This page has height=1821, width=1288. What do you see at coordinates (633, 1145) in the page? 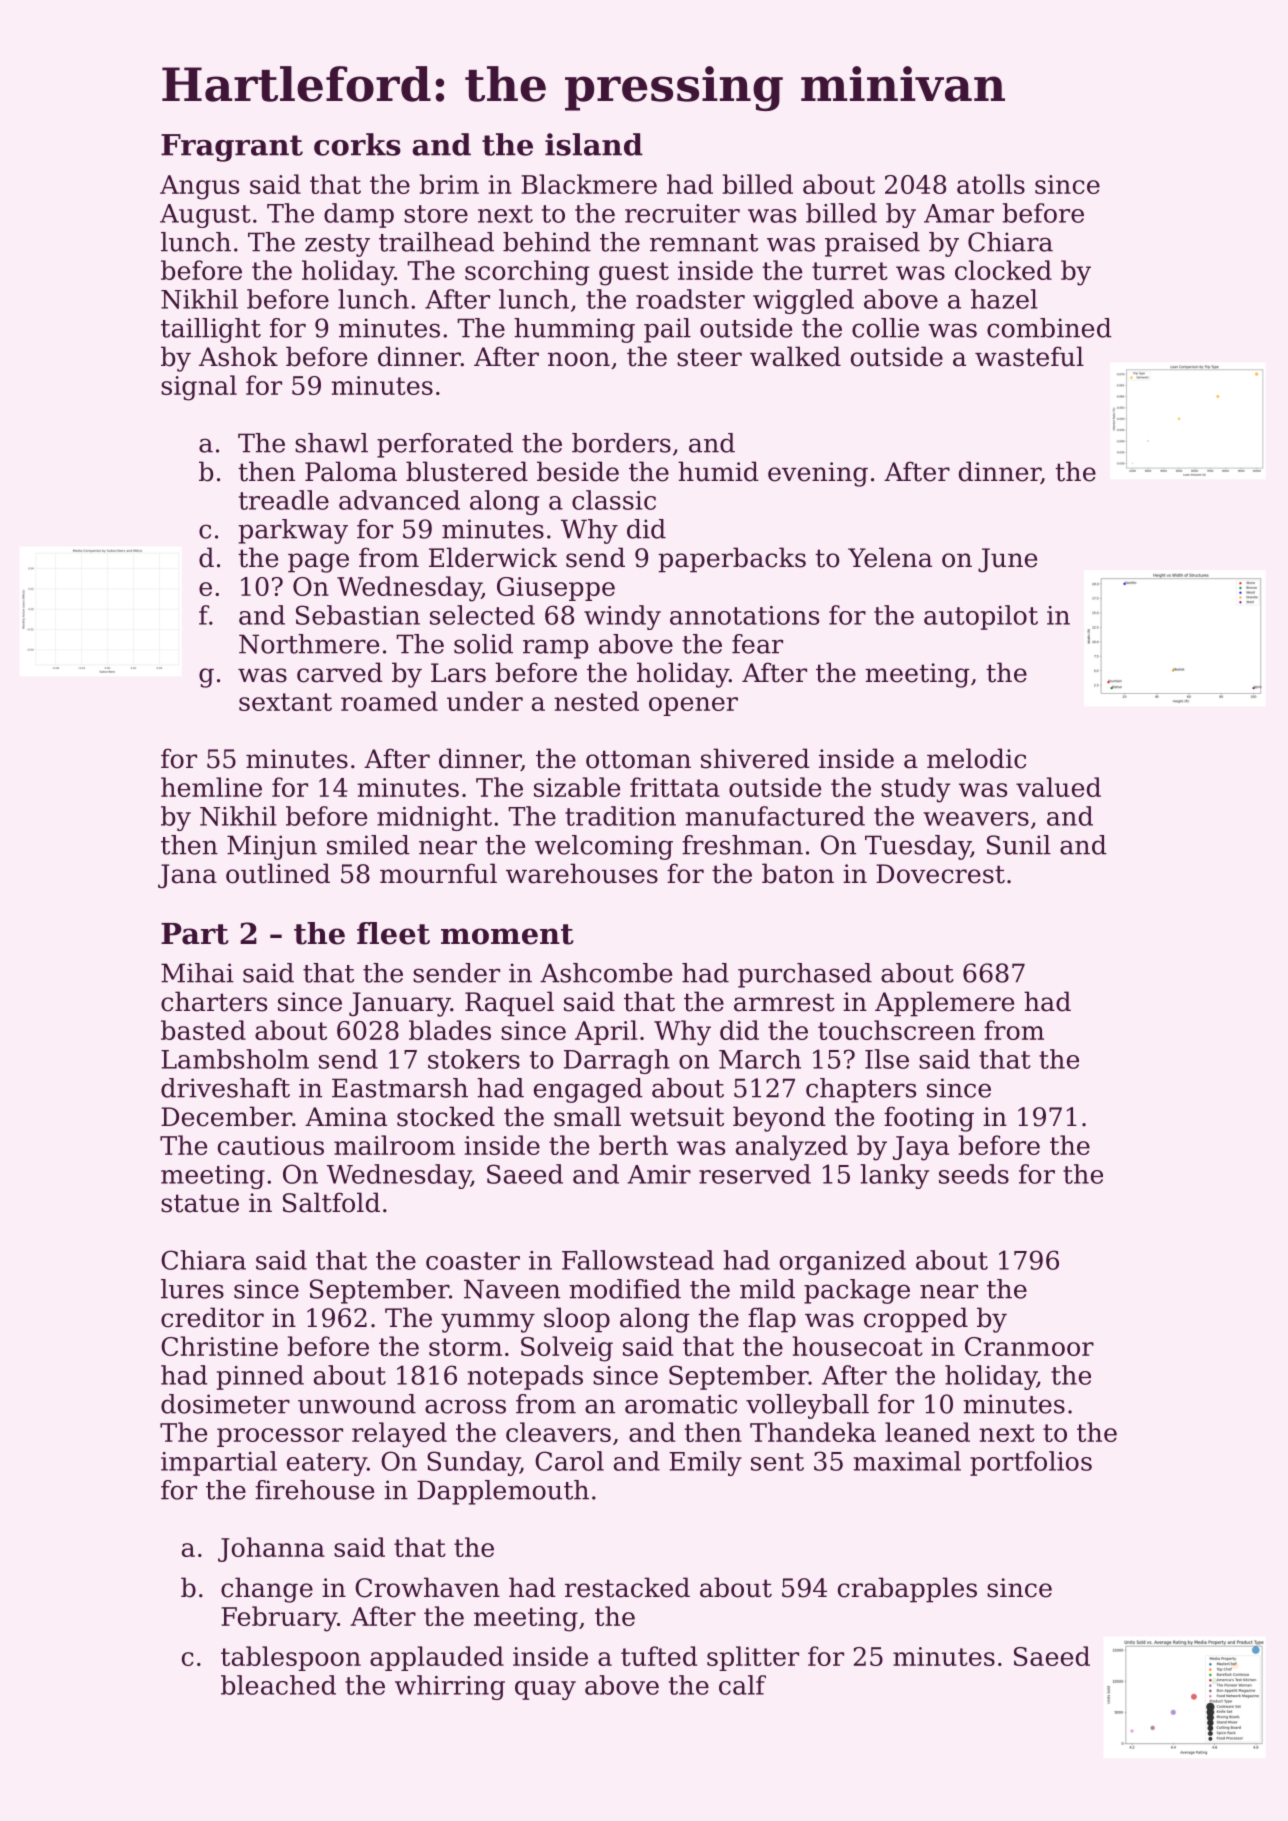
I see `berth` at bounding box center [633, 1145].
